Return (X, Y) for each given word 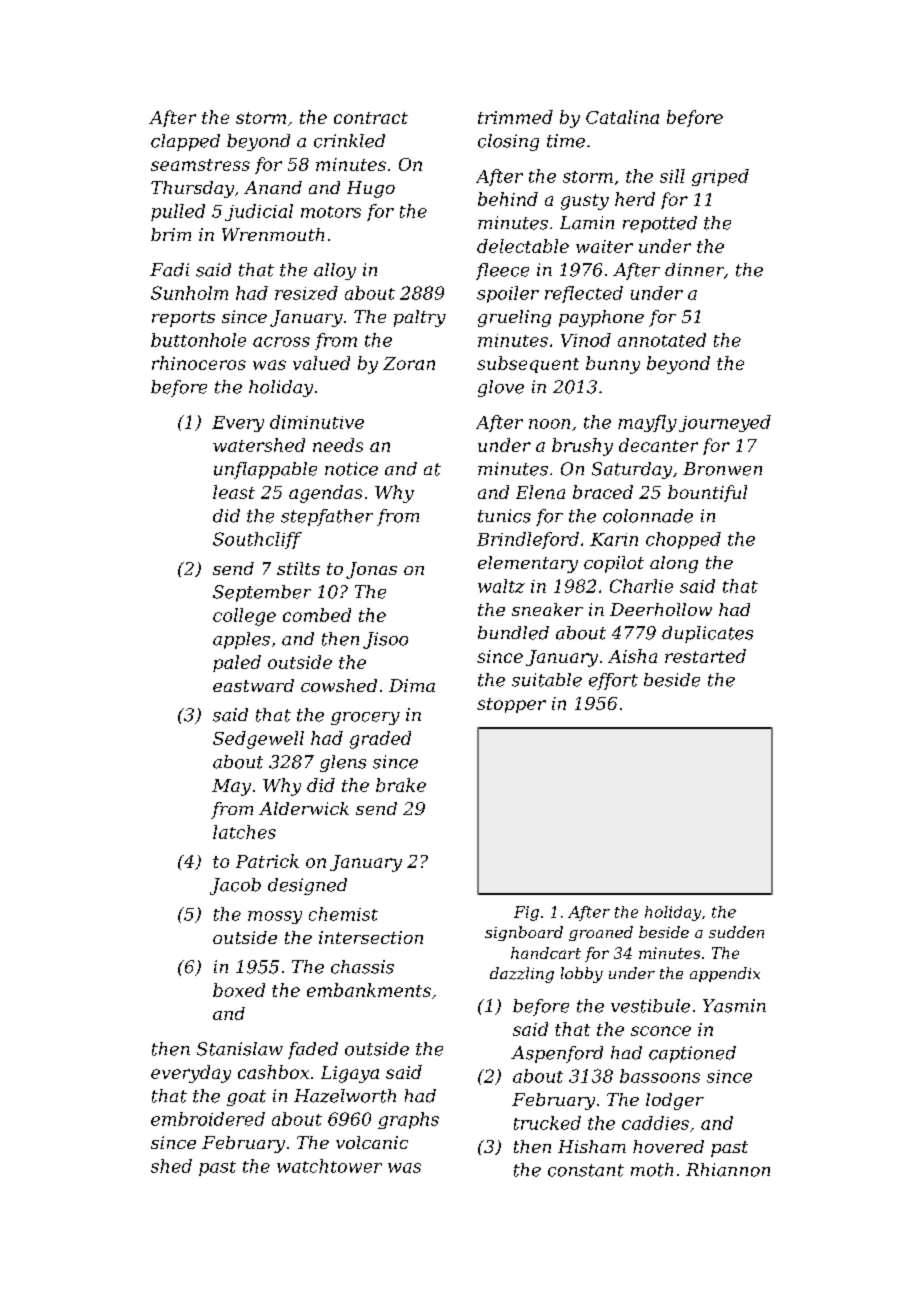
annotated (662, 340)
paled (237, 663)
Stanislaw (240, 1049)
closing (508, 142)
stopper (511, 705)
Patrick (267, 861)
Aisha (632, 656)
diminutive (317, 422)
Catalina (622, 117)
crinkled (349, 141)
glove (501, 388)
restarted (705, 656)
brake (401, 785)
